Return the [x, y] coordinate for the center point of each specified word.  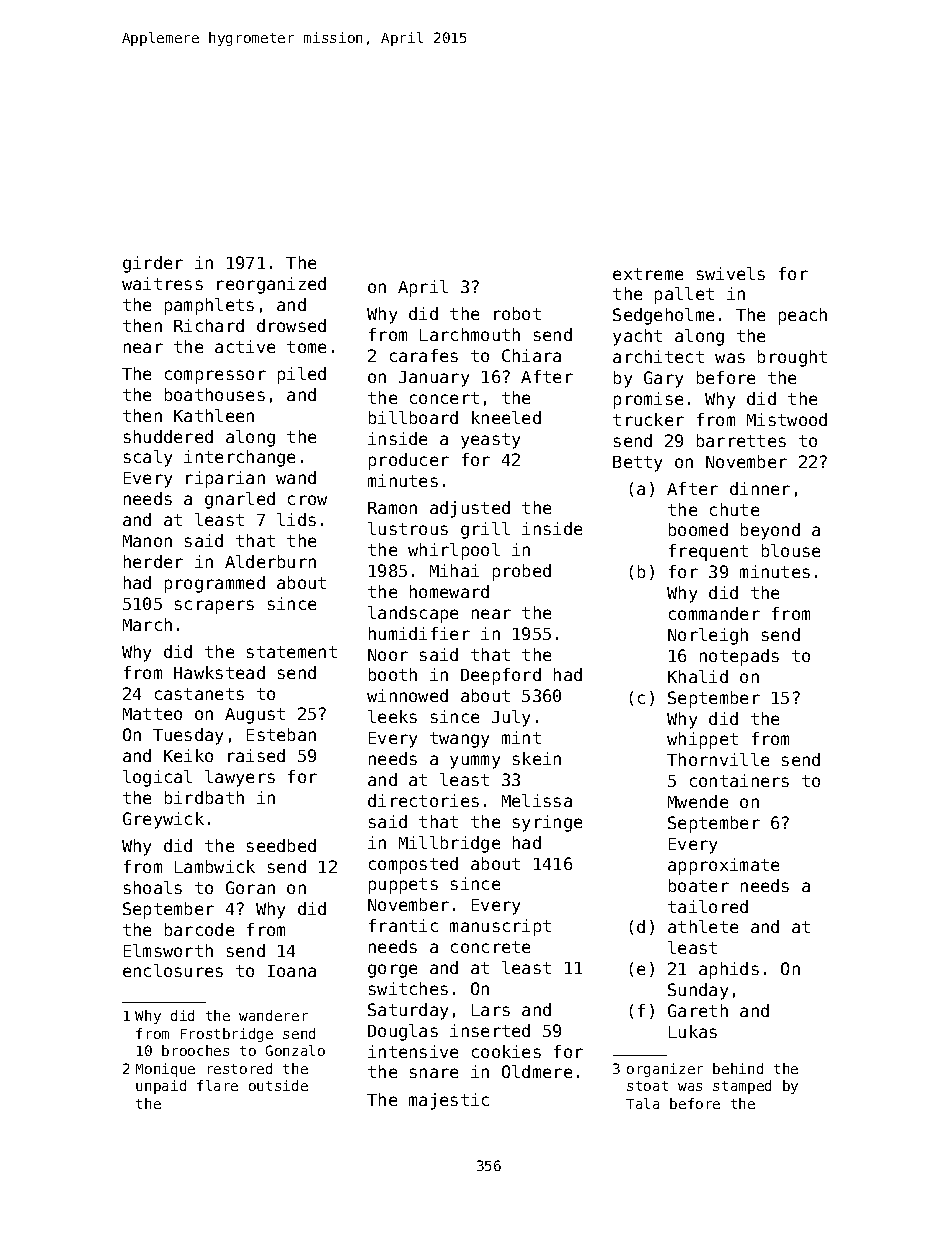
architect [658, 356]
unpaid [161, 1087]
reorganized [271, 285]
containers [739, 780]
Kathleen [214, 415]
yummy [475, 762]
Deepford [501, 676]
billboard [413, 417]
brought [792, 358]
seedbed [281, 845]
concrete [490, 947]
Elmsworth [168, 950]
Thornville [718, 759]
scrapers [214, 607]
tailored [708, 906]
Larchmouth [470, 334]
